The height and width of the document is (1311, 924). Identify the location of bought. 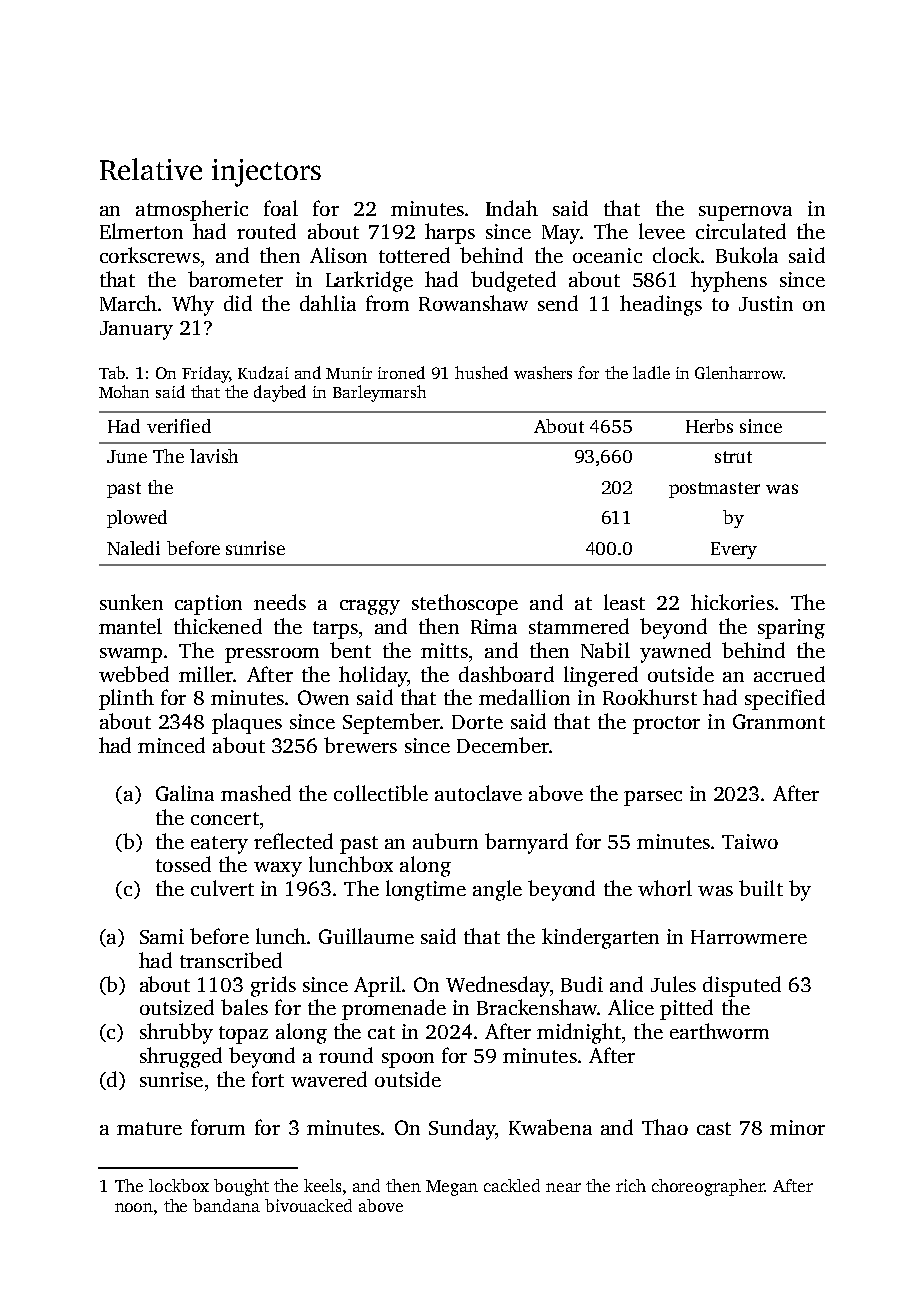
(241, 1187).
